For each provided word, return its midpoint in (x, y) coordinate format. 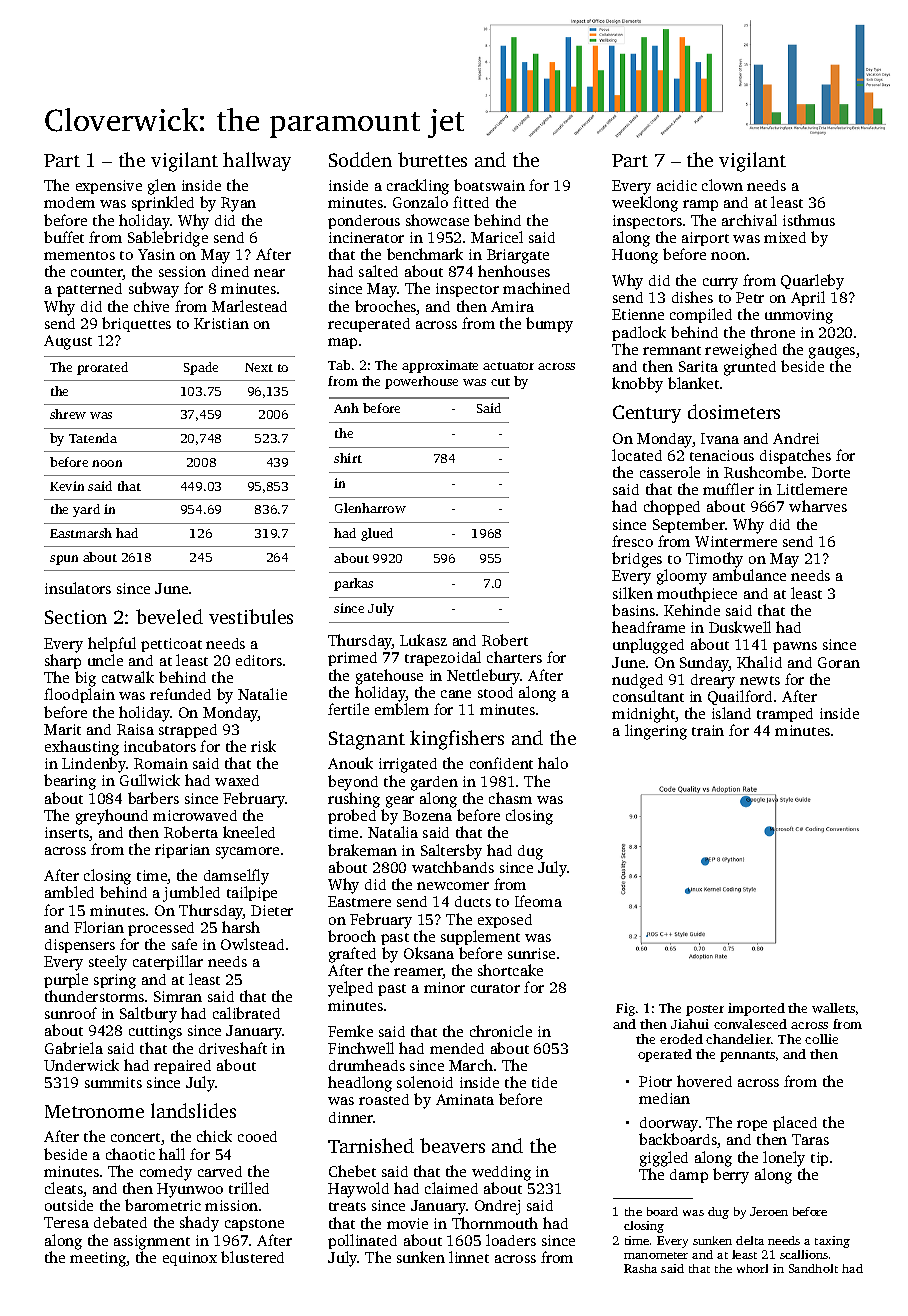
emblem (402, 709)
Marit (62, 729)
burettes (432, 159)
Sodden (360, 159)
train (708, 730)
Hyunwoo (190, 1190)
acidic (677, 185)
